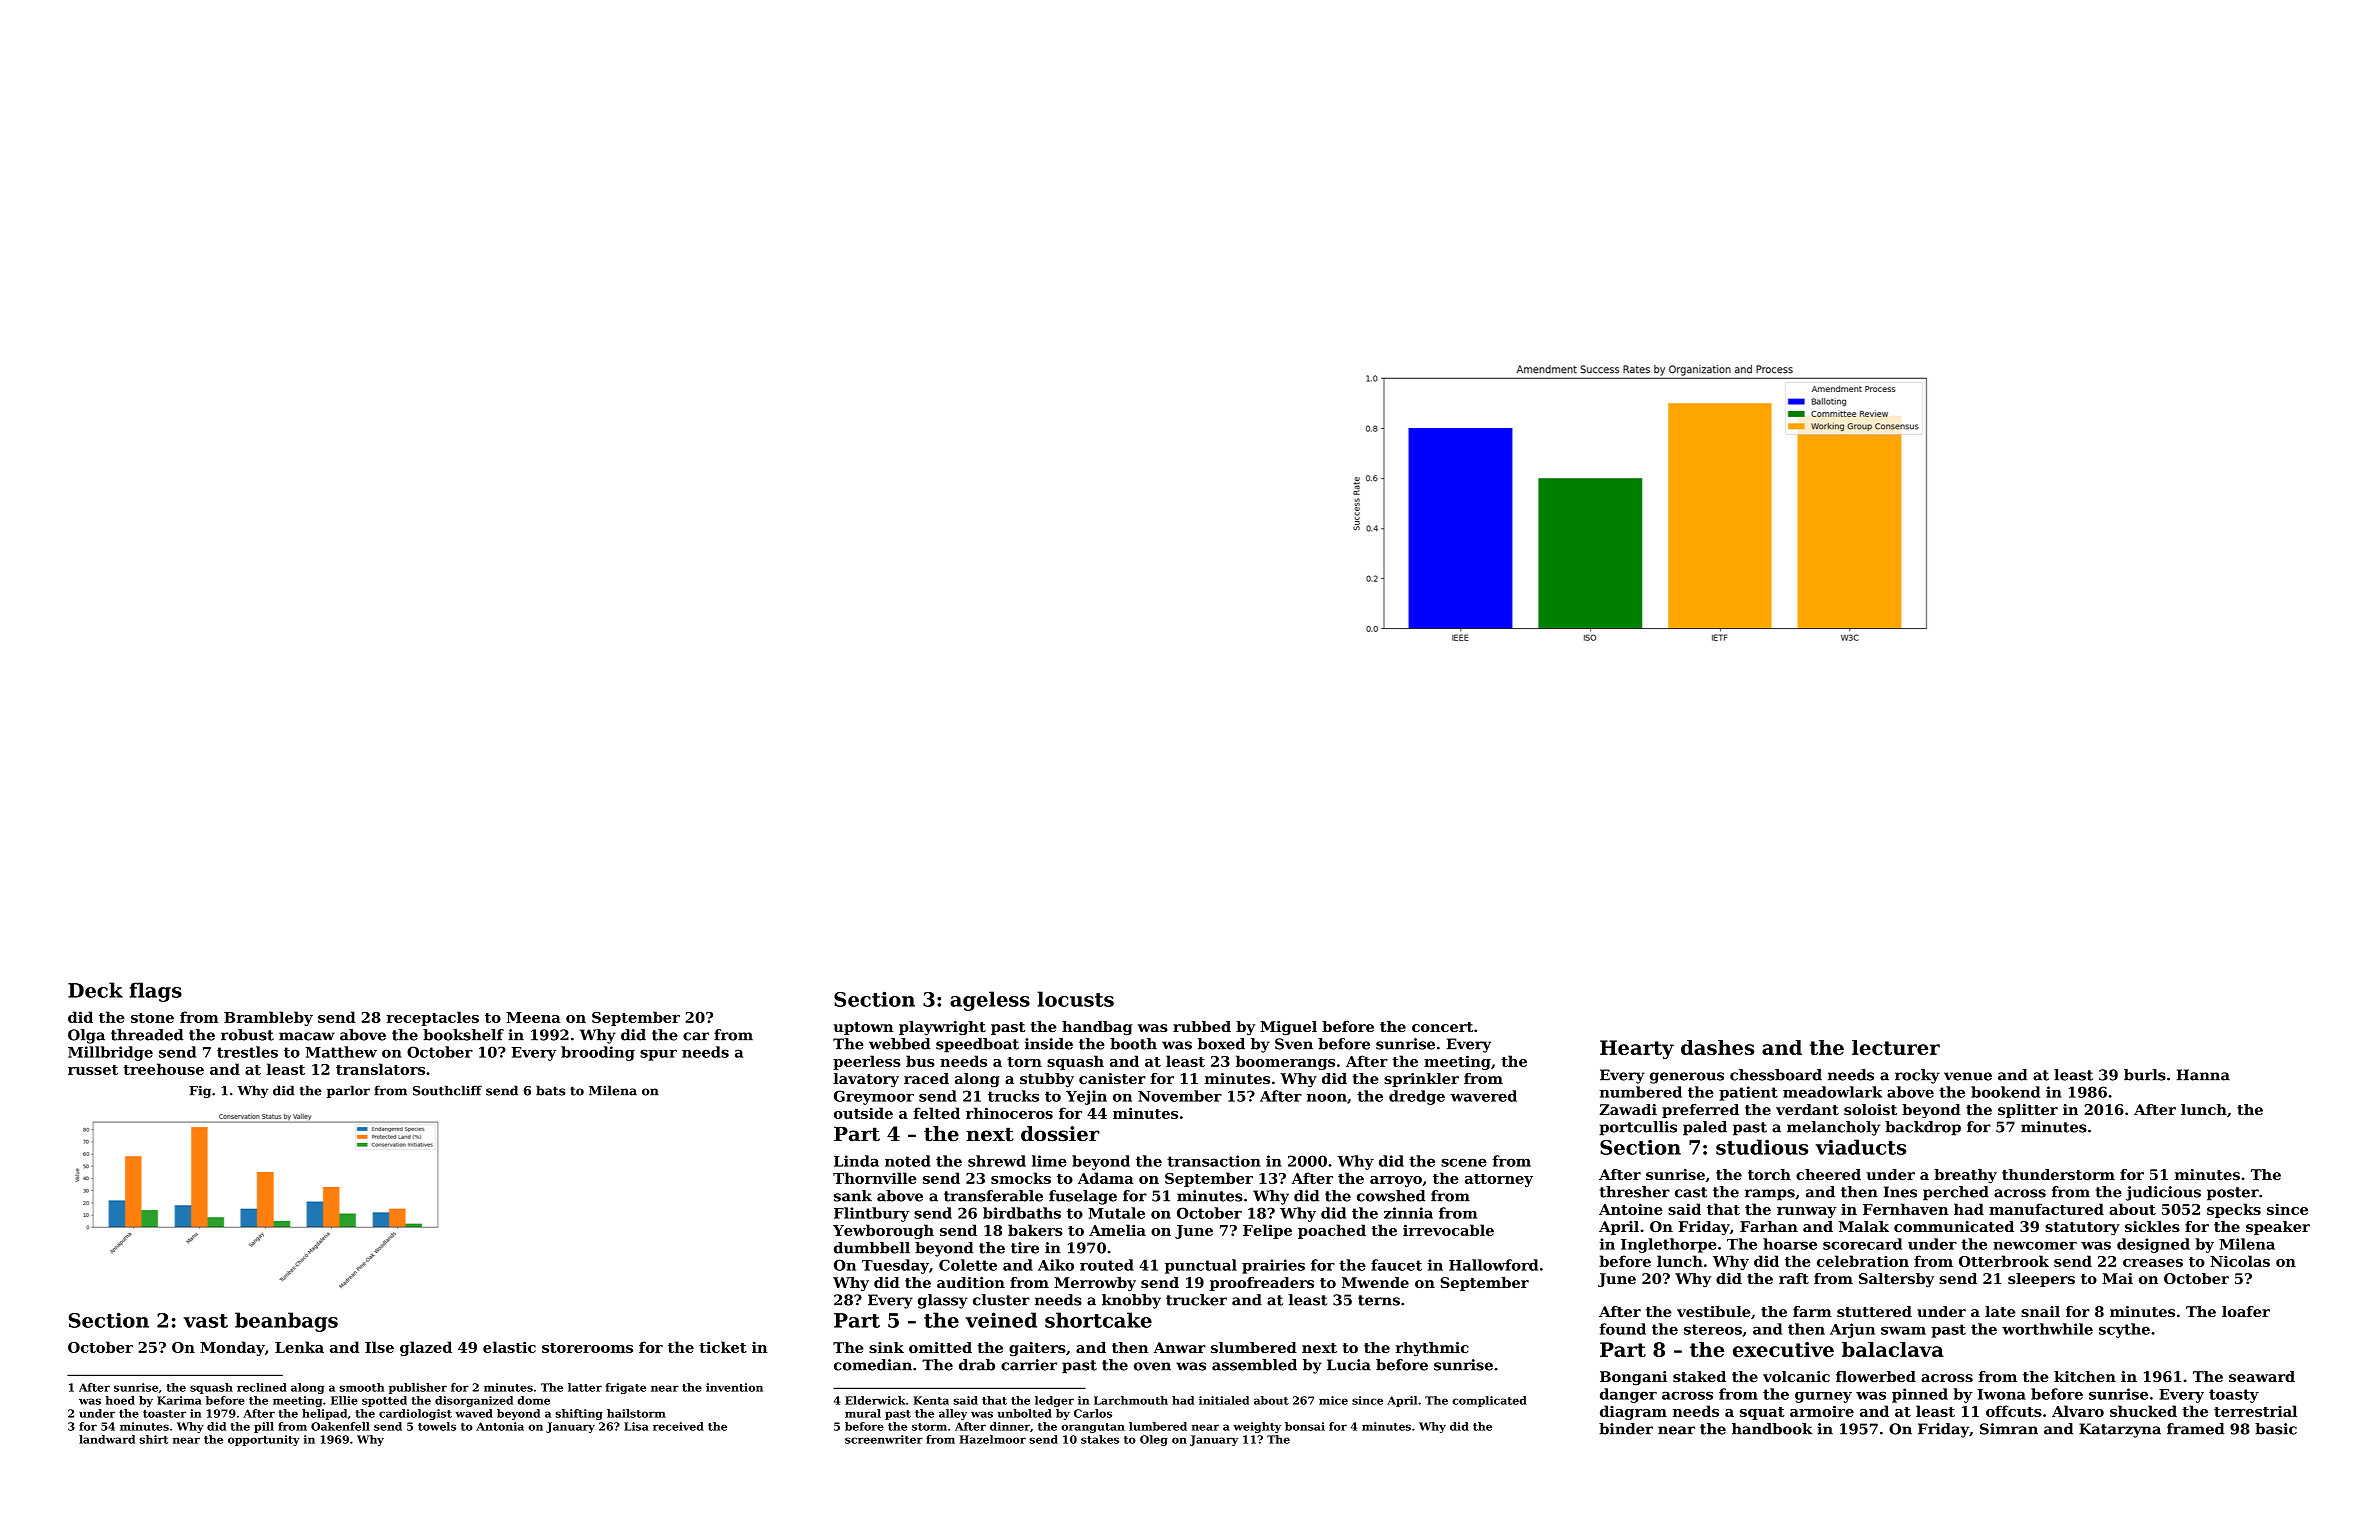 The width and height of the screenshot is (2380, 1540). Describe the element at coordinates (872, 1248) in the screenshot. I see `dumbbell` at that location.
